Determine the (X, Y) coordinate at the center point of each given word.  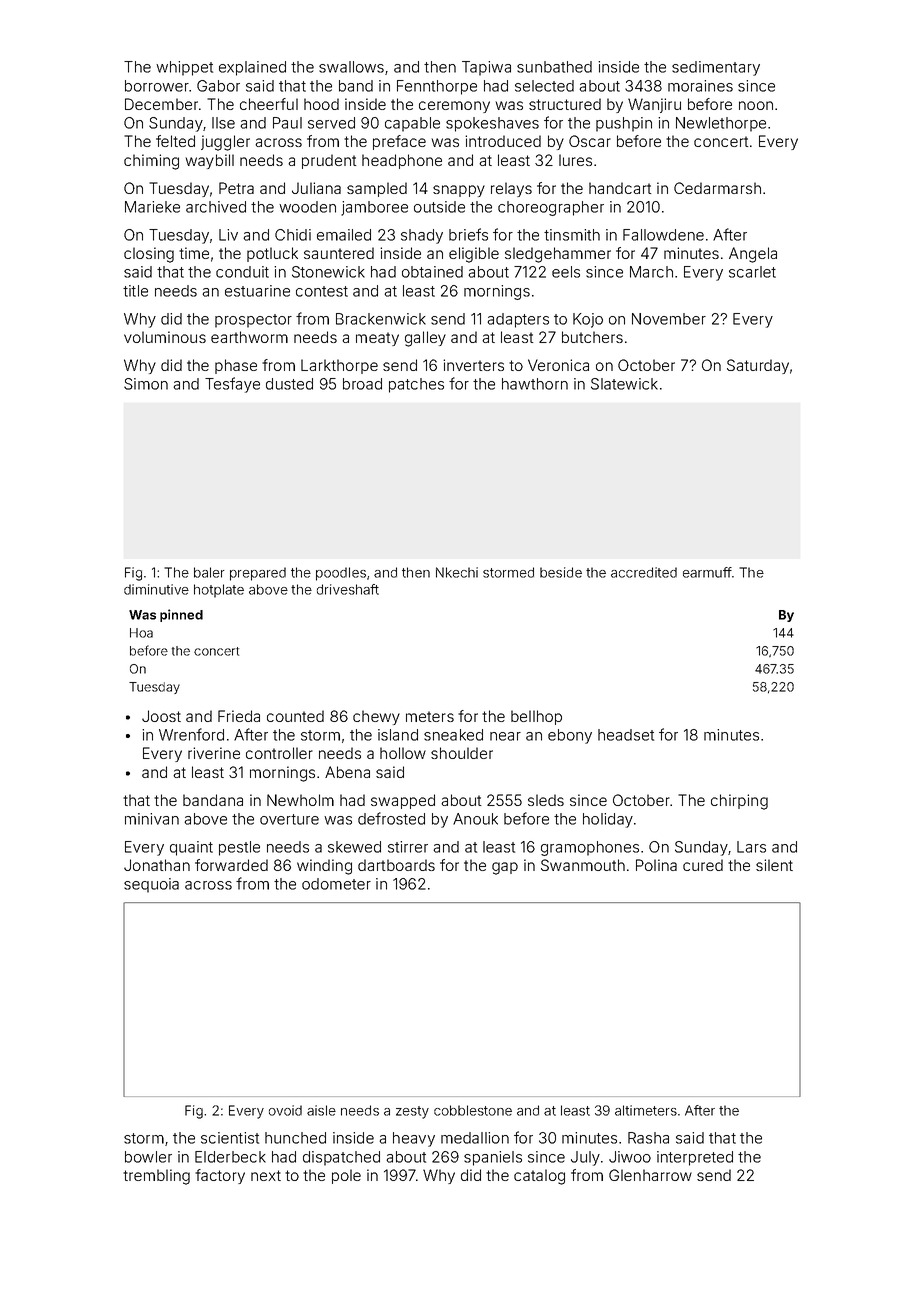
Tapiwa (486, 68)
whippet (184, 68)
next (266, 1175)
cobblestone (473, 1110)
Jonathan (157, 865)
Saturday (758, 366)
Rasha (648, 1138)
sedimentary (716, 68)
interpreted (695, 1158)
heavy (414, 1139)
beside (561, 572)
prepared (258, 574)
